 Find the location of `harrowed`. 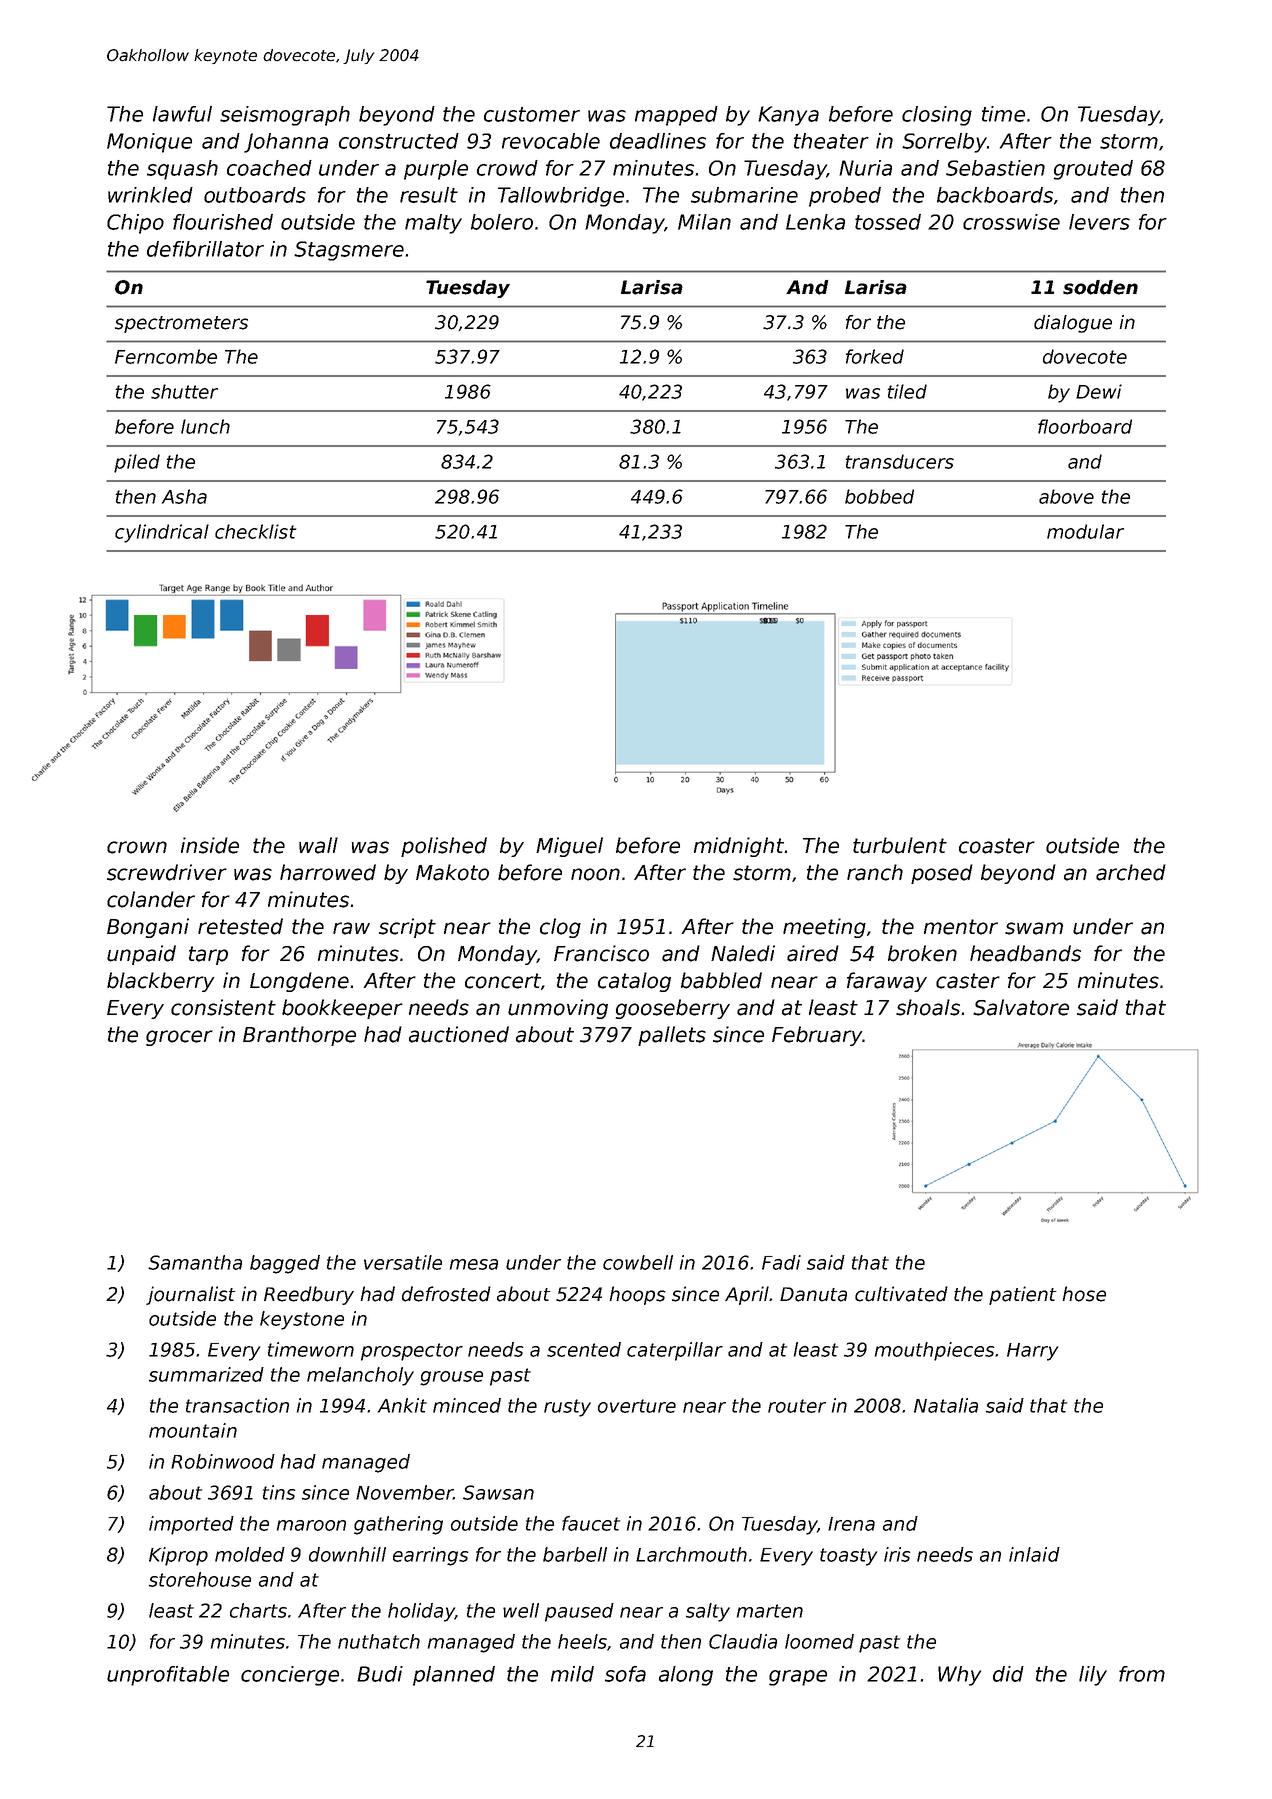

harrowed is located at coordinates (328, 872).
